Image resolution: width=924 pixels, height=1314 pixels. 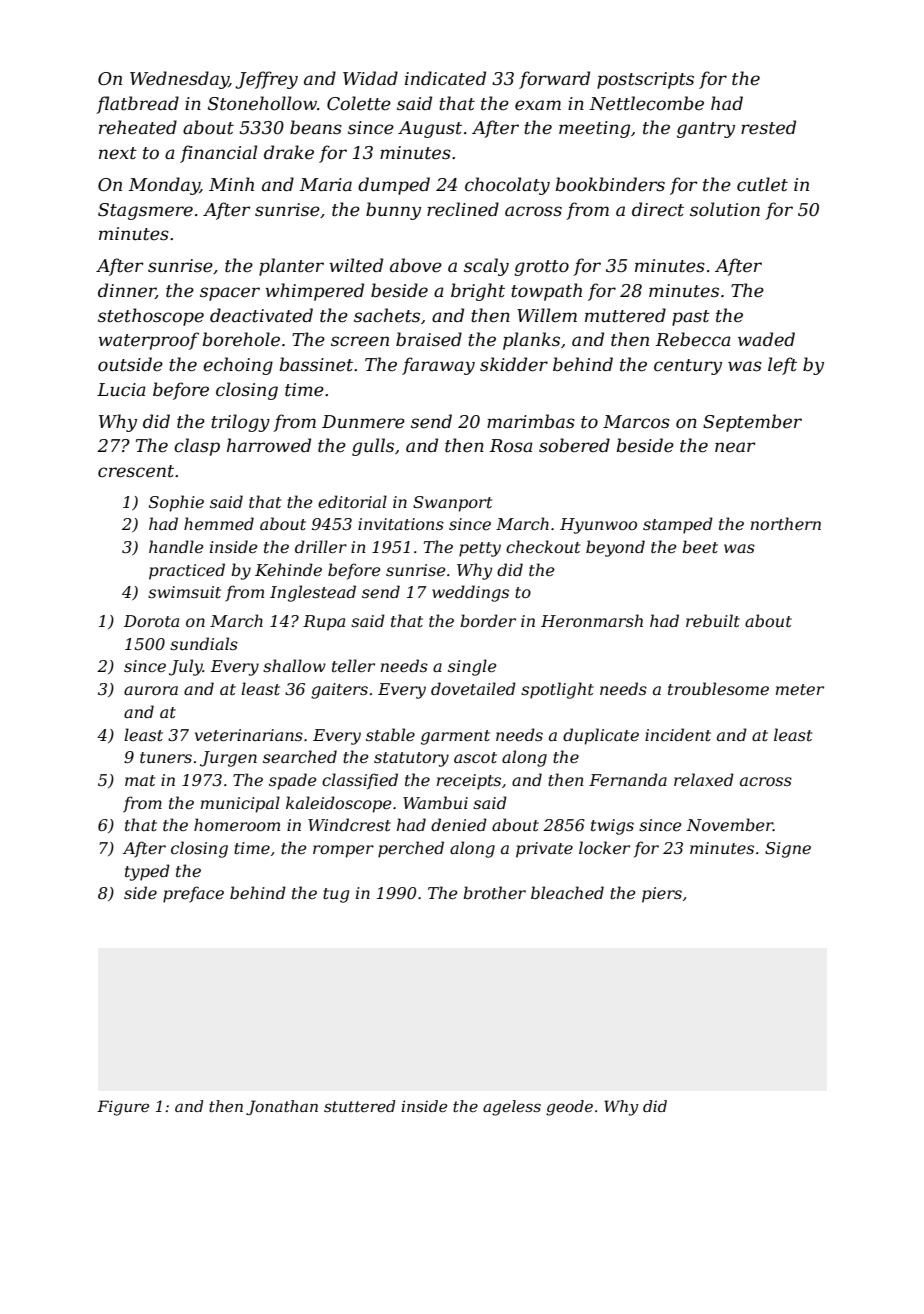 What do you see at coordinates (569, 1108) in the screenshot?
I see `geode` at bounding box center [569, 1108].
